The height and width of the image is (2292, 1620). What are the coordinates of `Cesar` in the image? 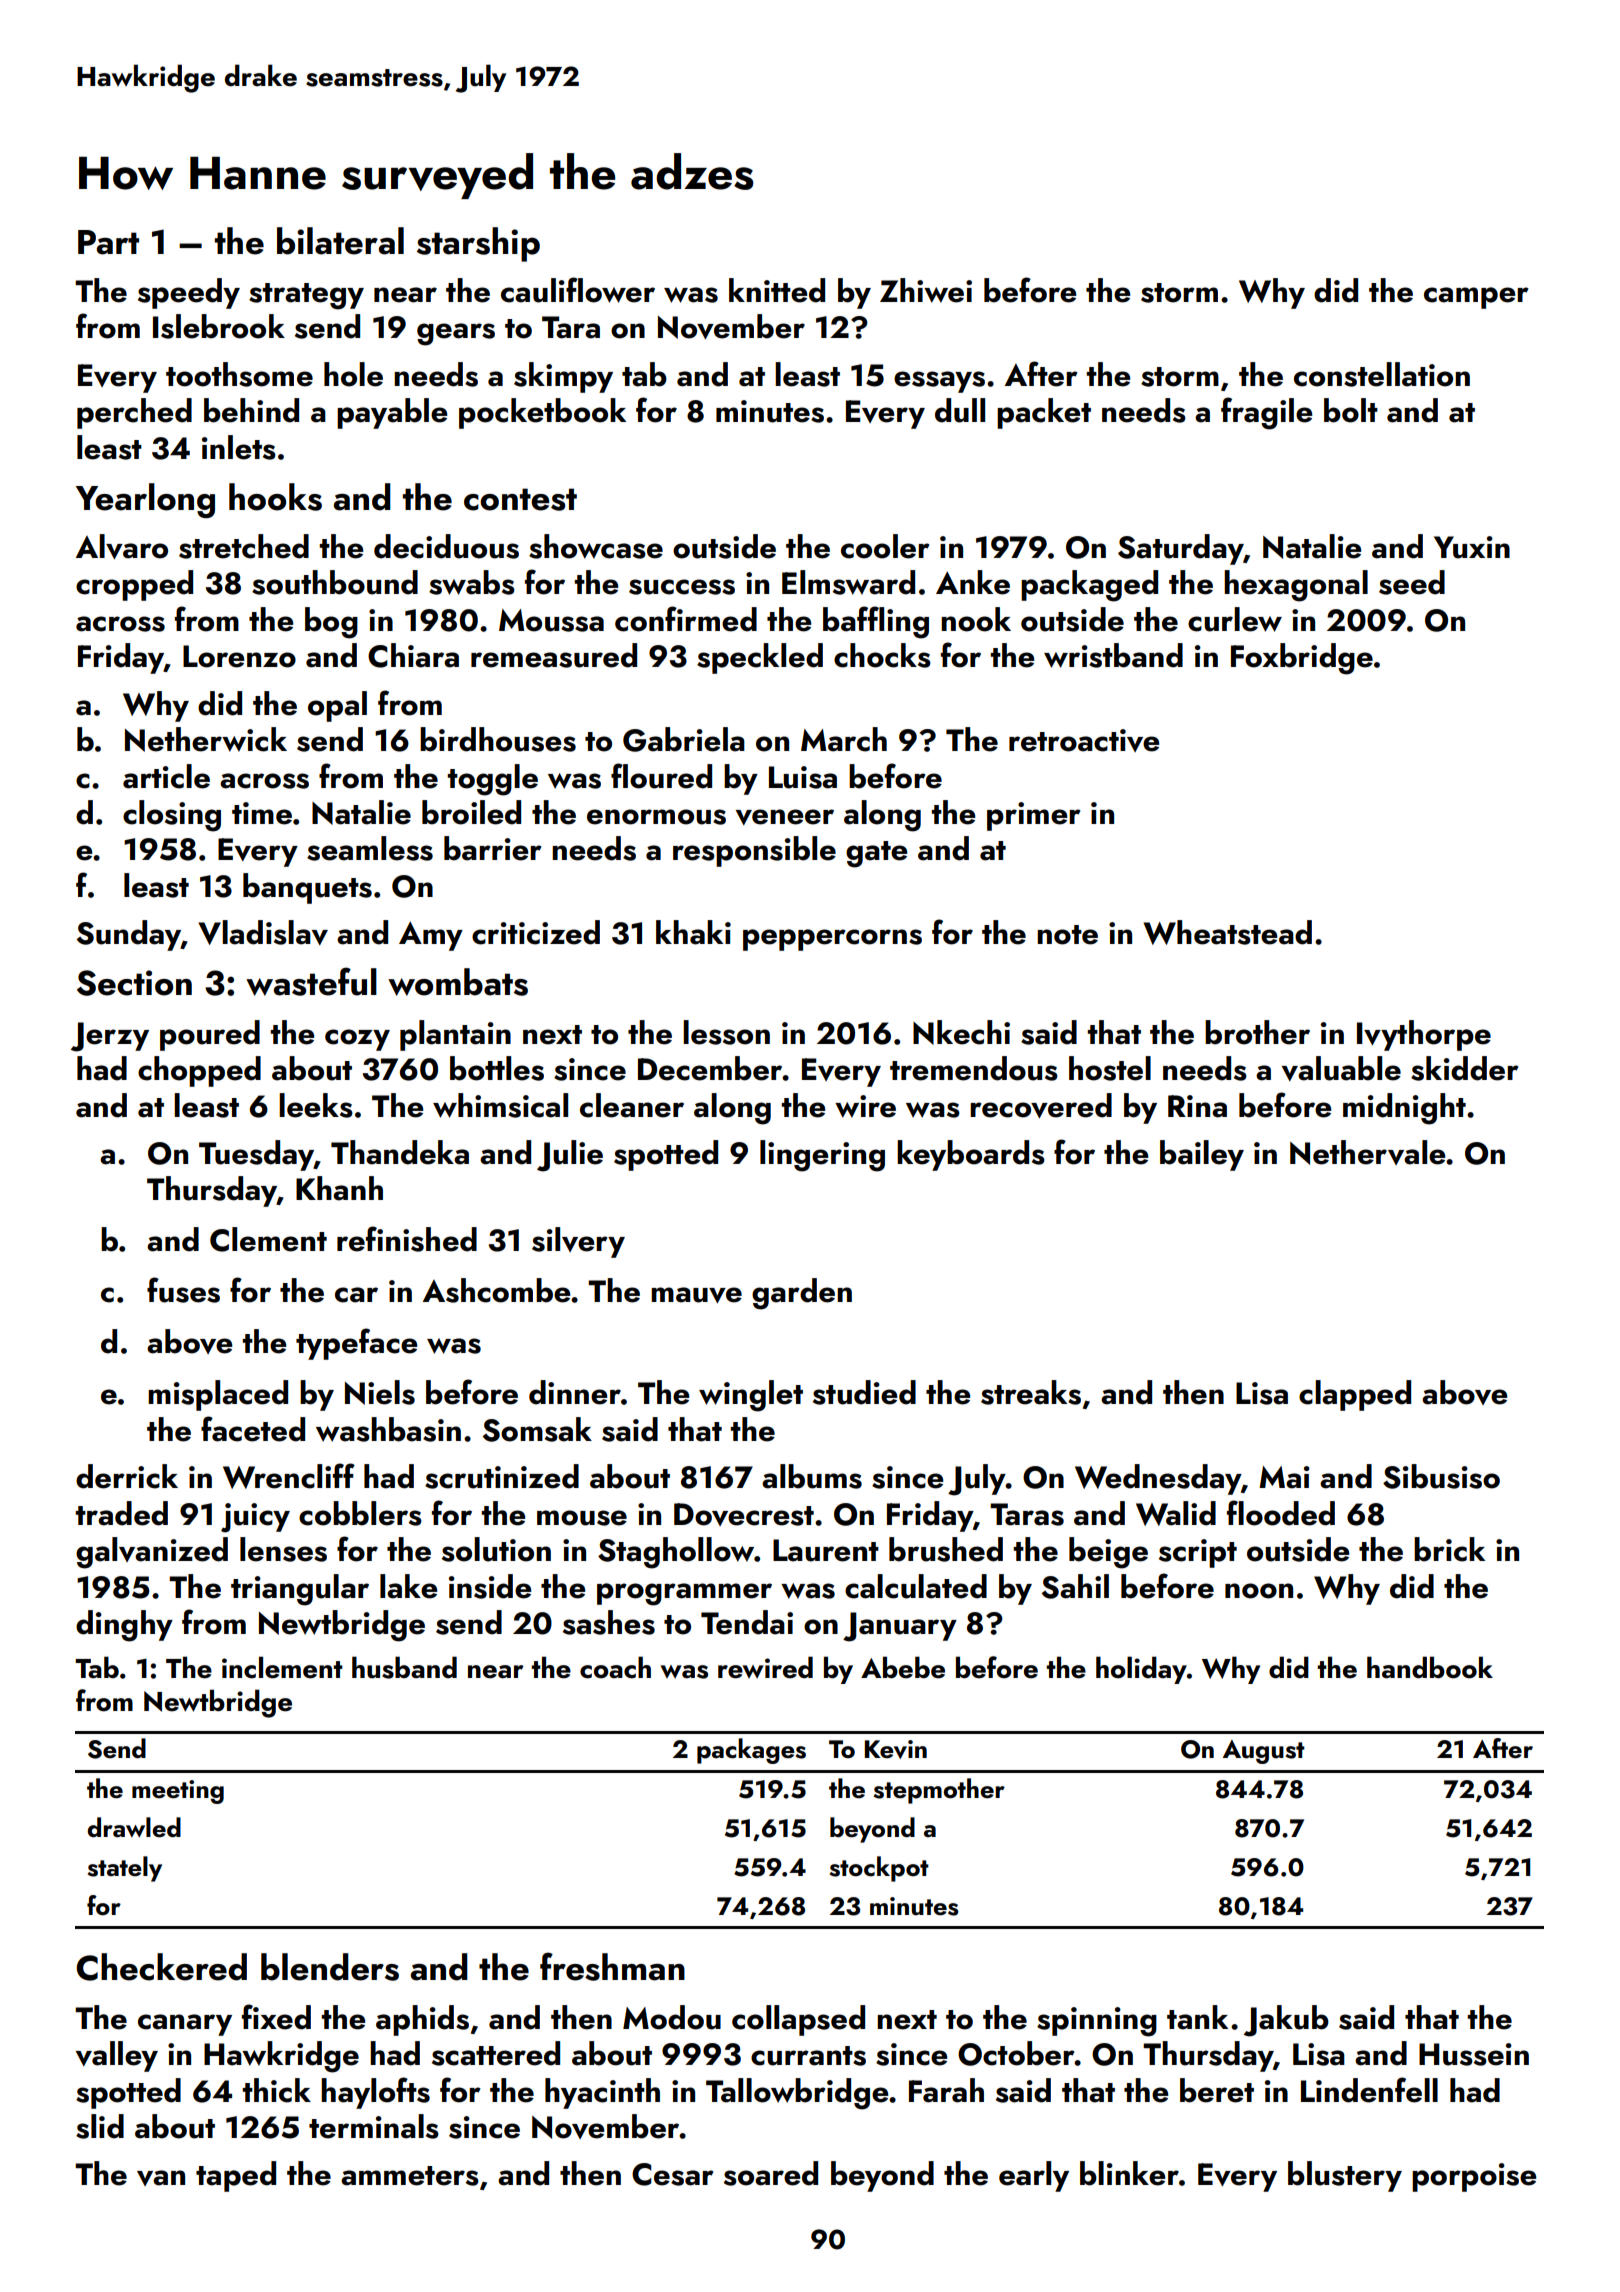 It's located at (673, 2174).
